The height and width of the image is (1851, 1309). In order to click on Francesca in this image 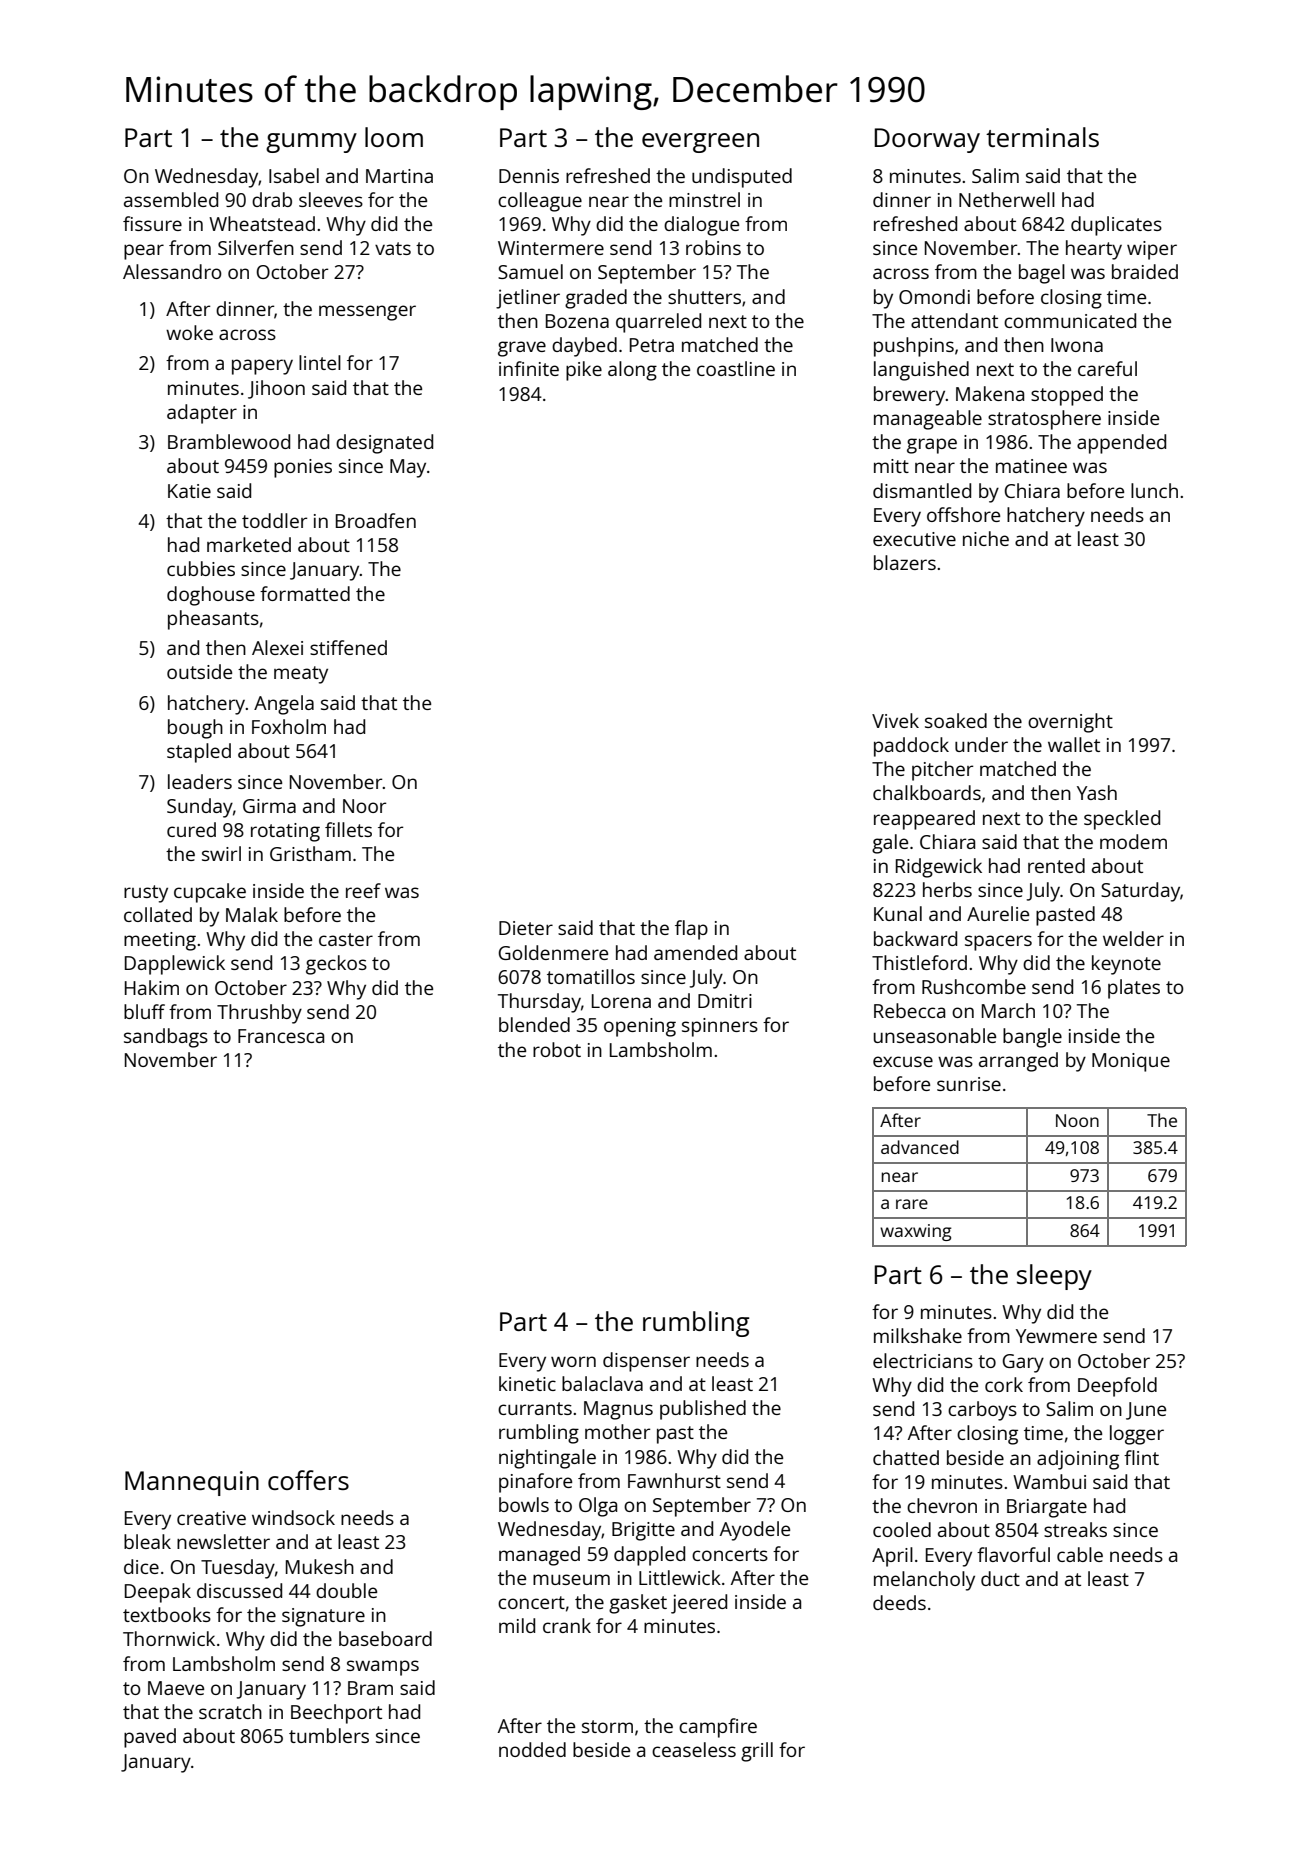, I will do `click(281, 1036)`.
